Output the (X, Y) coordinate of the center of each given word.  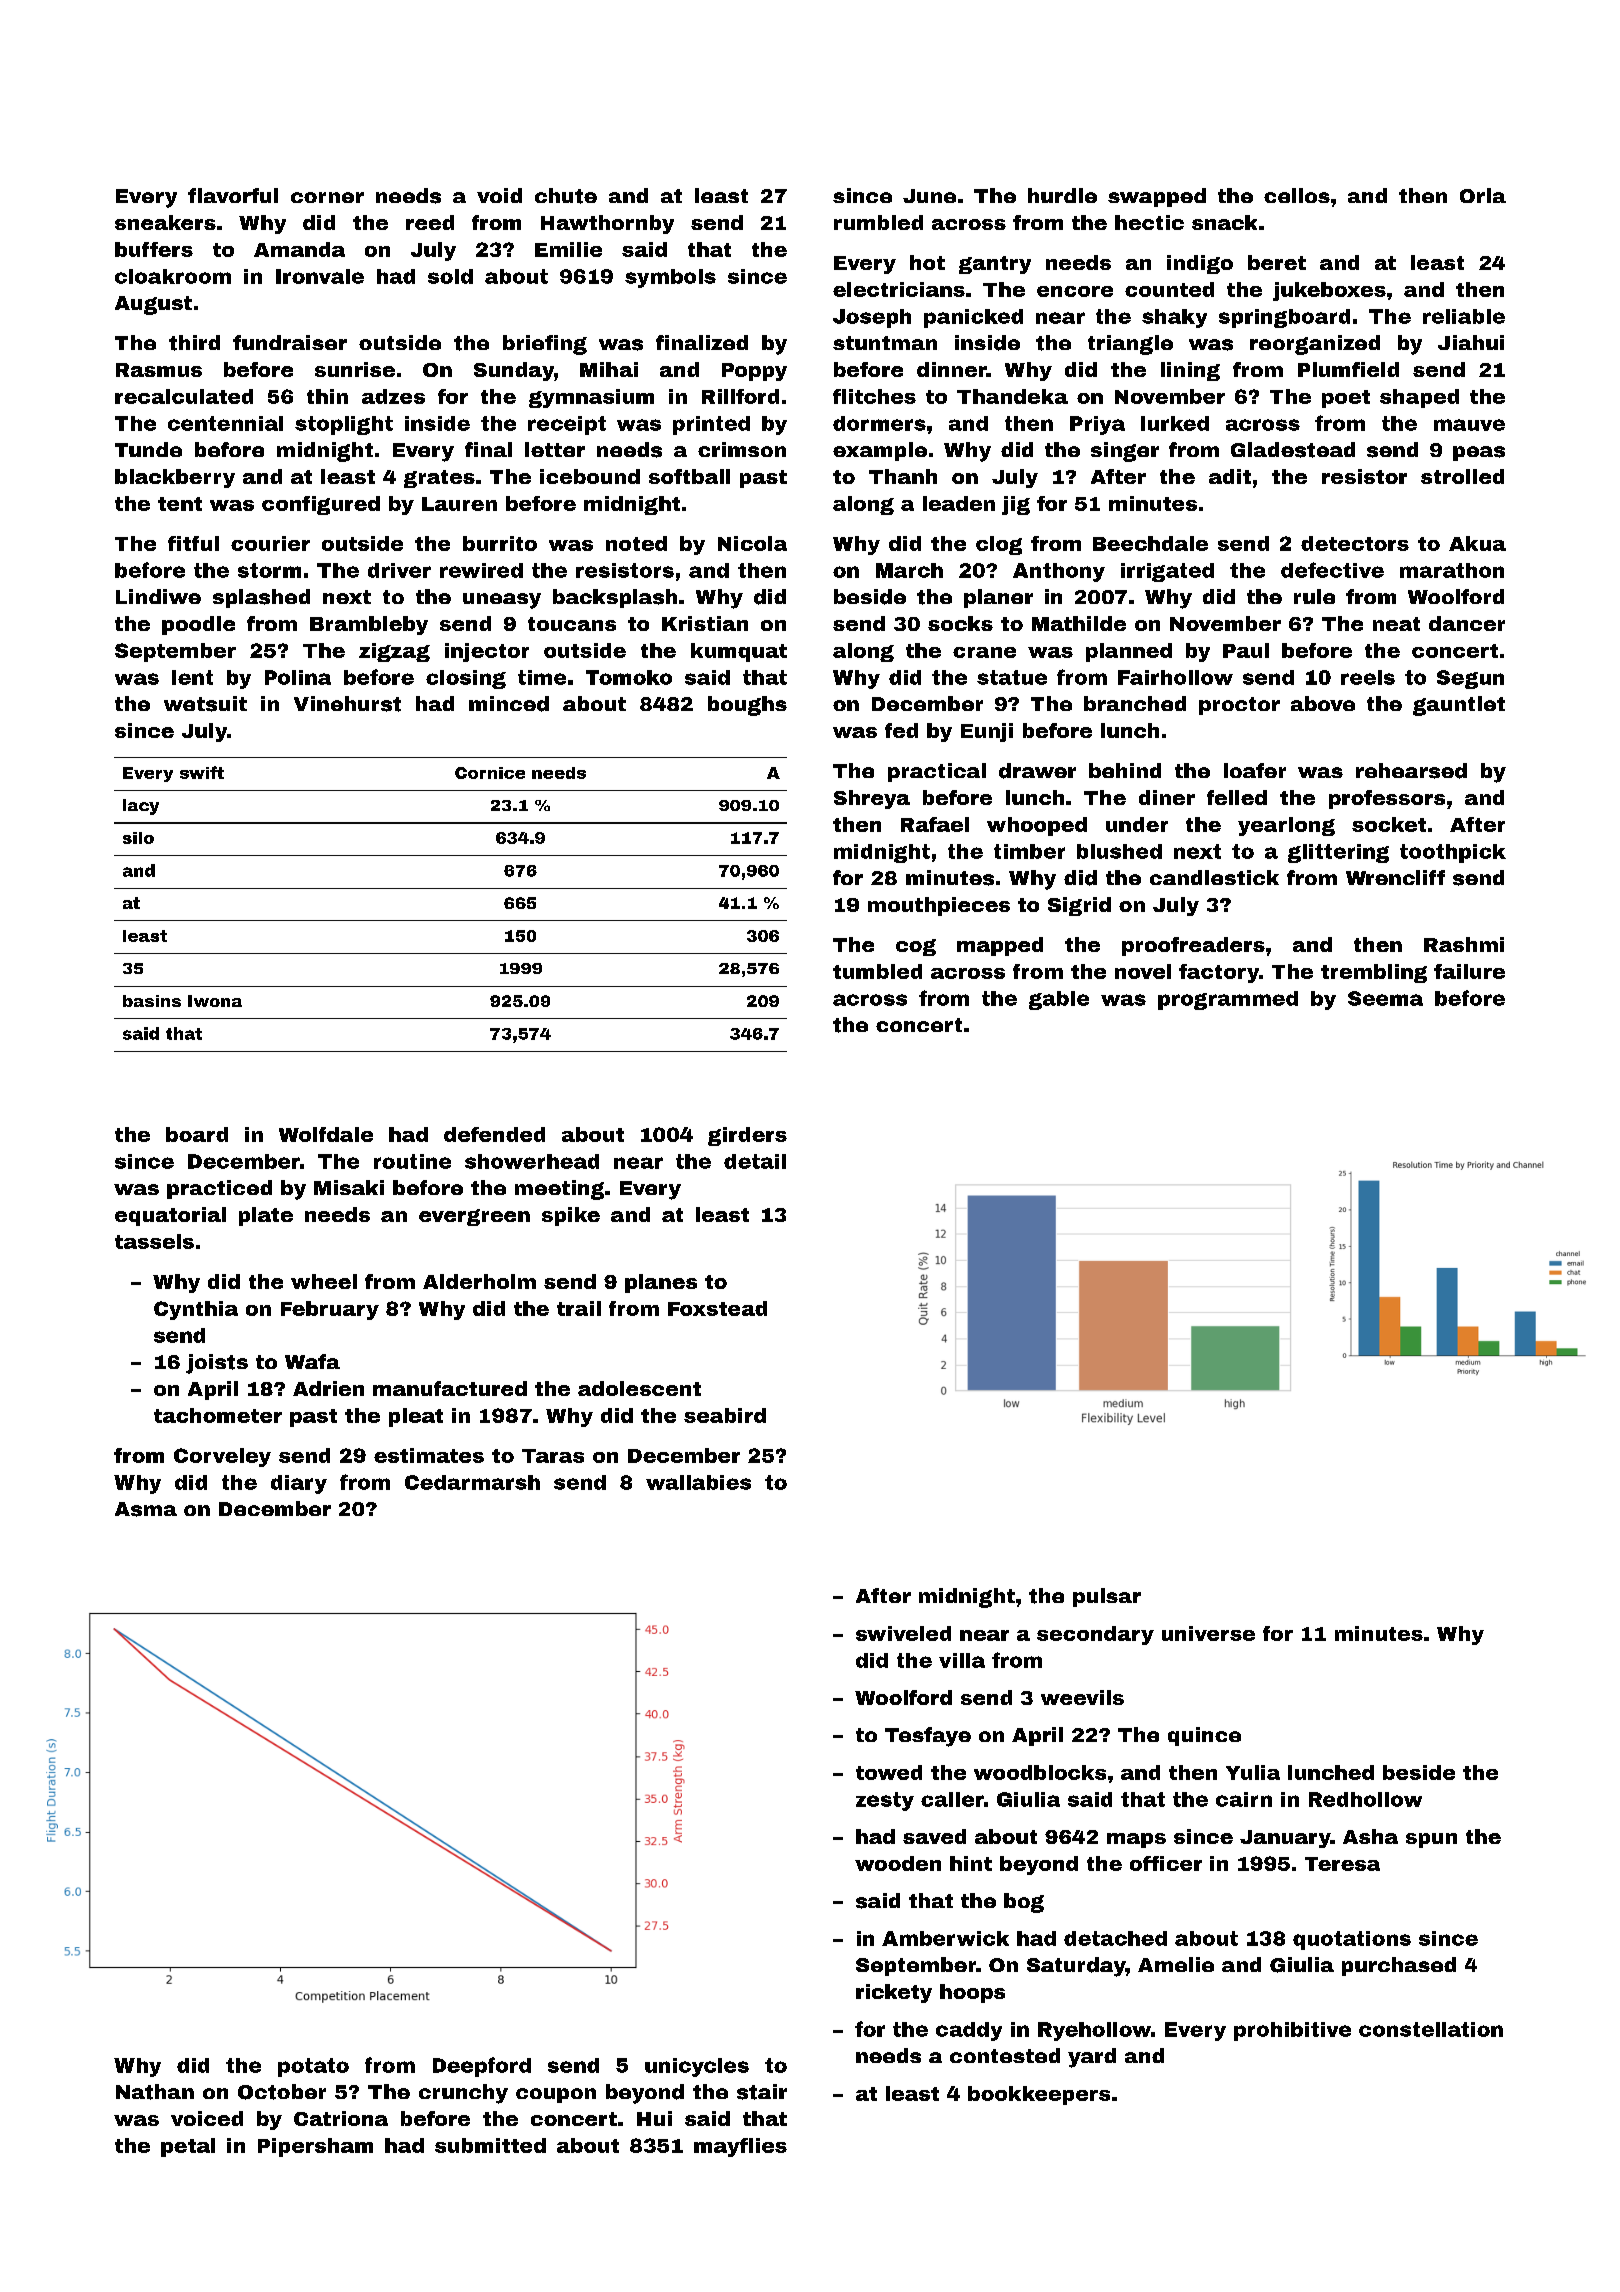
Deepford (482, 2067)
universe (1208, 1633)
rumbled (878, 222)
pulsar (1107, 1597)
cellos (1297, 195)
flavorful (233, 195)
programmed (1228, 1000)
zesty (885, 1801)
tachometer (218, 1415)
